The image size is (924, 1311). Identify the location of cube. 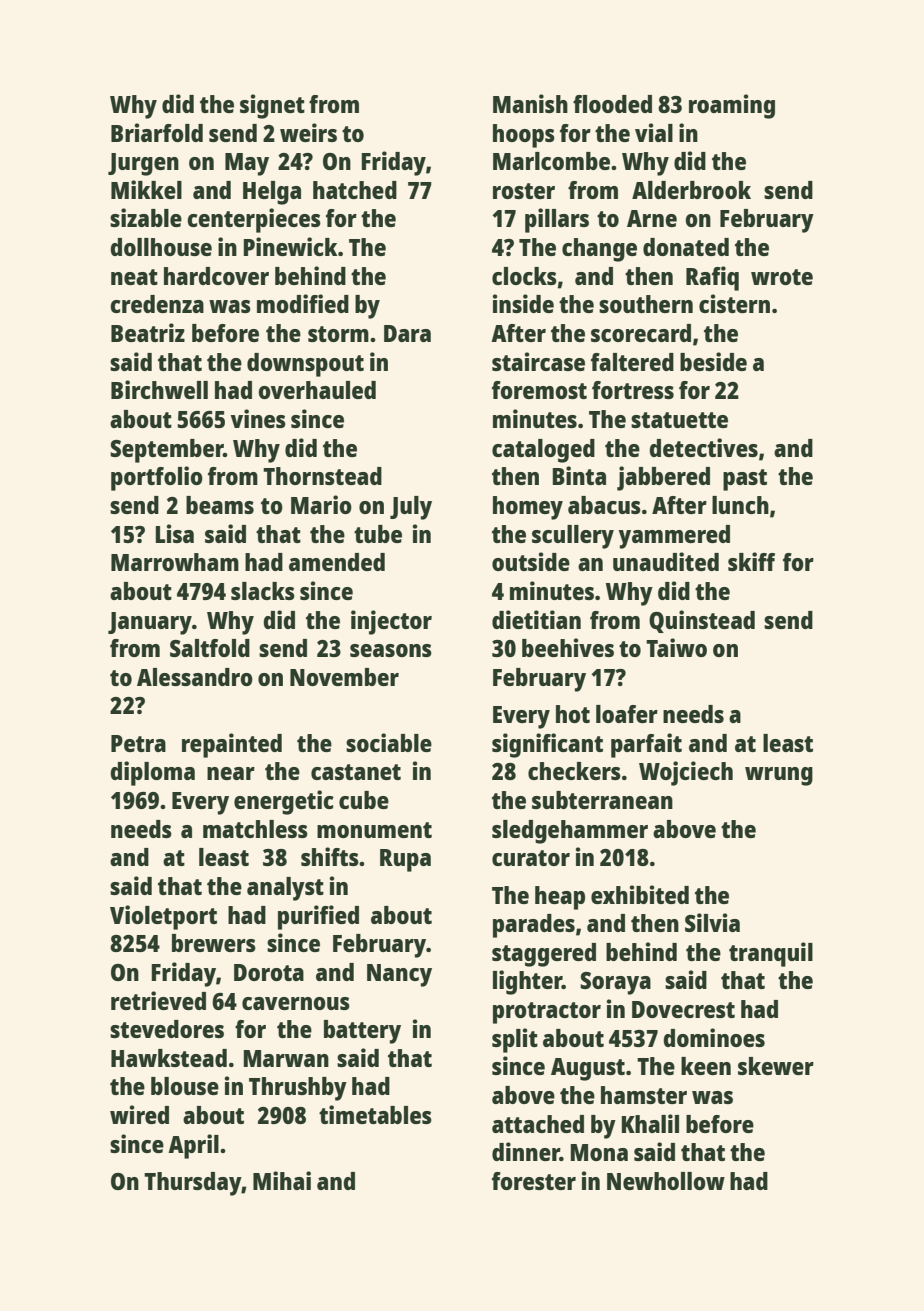
(364, 800).
